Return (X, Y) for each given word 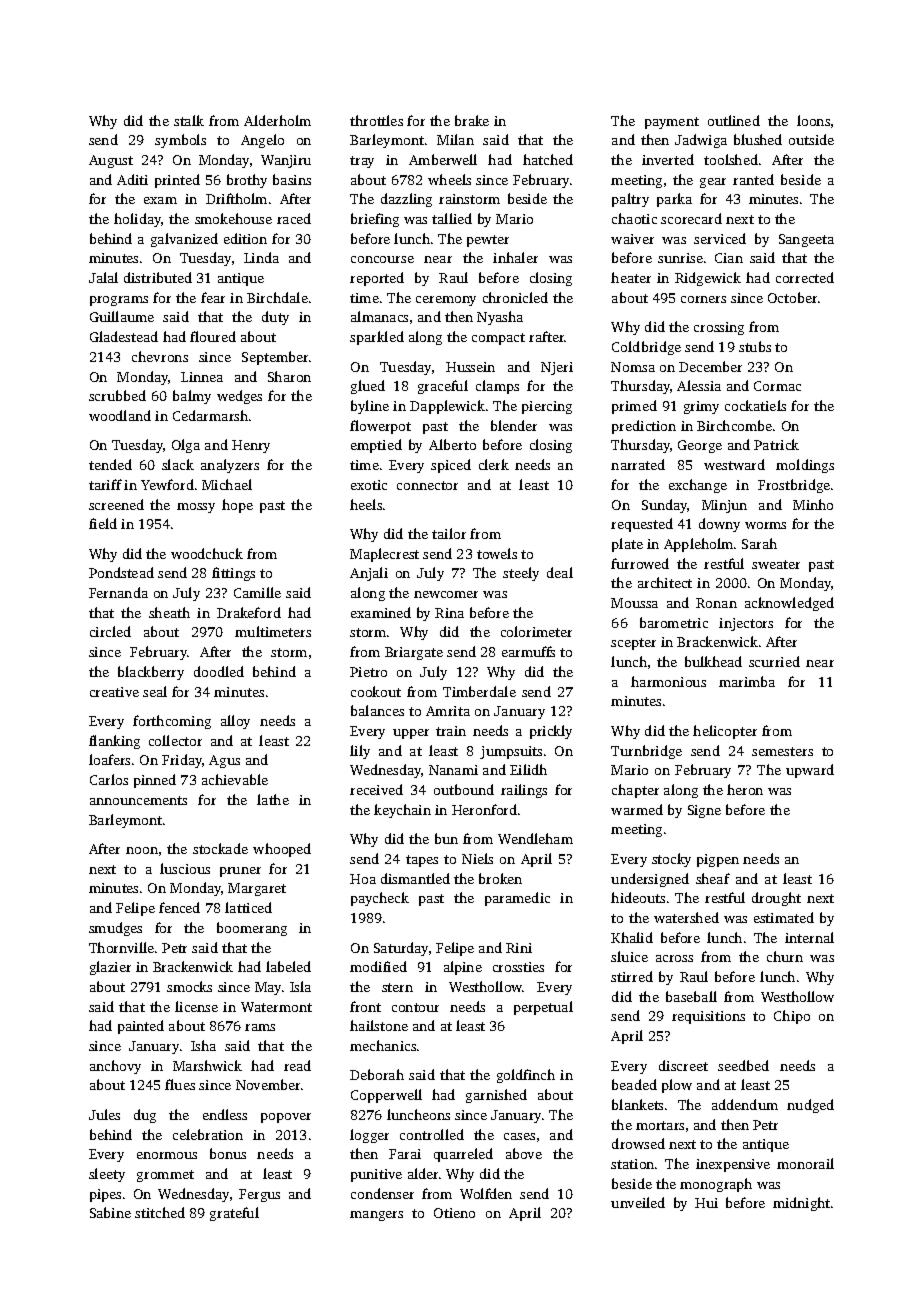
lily (360, 752)
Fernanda (118, 592)
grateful (234, 1214)
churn (785, 956)
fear (213, 297)
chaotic (634, 218)
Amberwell (443, 159)
